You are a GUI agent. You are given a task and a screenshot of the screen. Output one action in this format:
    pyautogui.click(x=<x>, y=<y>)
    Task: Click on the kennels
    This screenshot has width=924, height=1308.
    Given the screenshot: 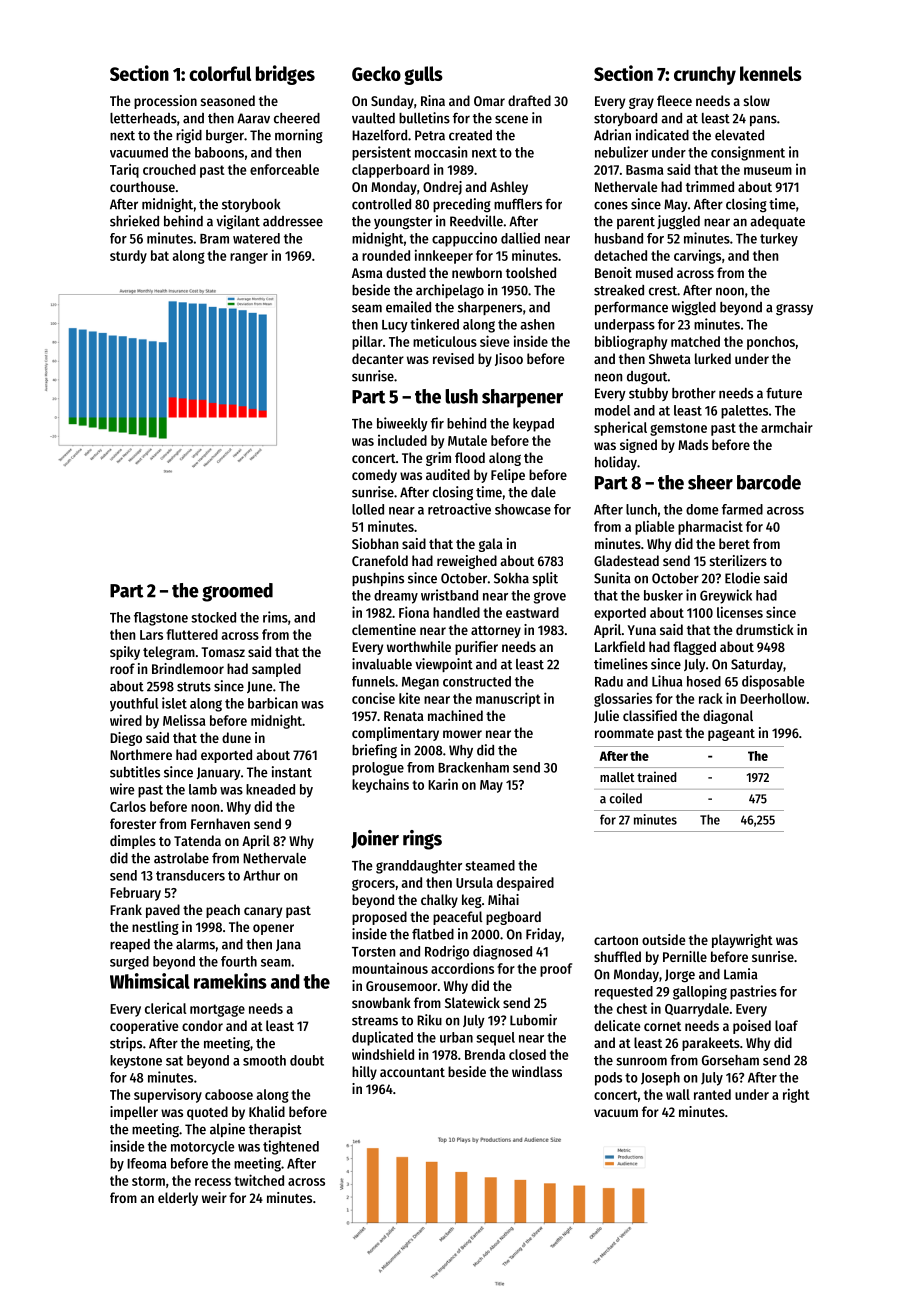 What is the action you would take?
    pyautogui.click(x=771, y=73)
